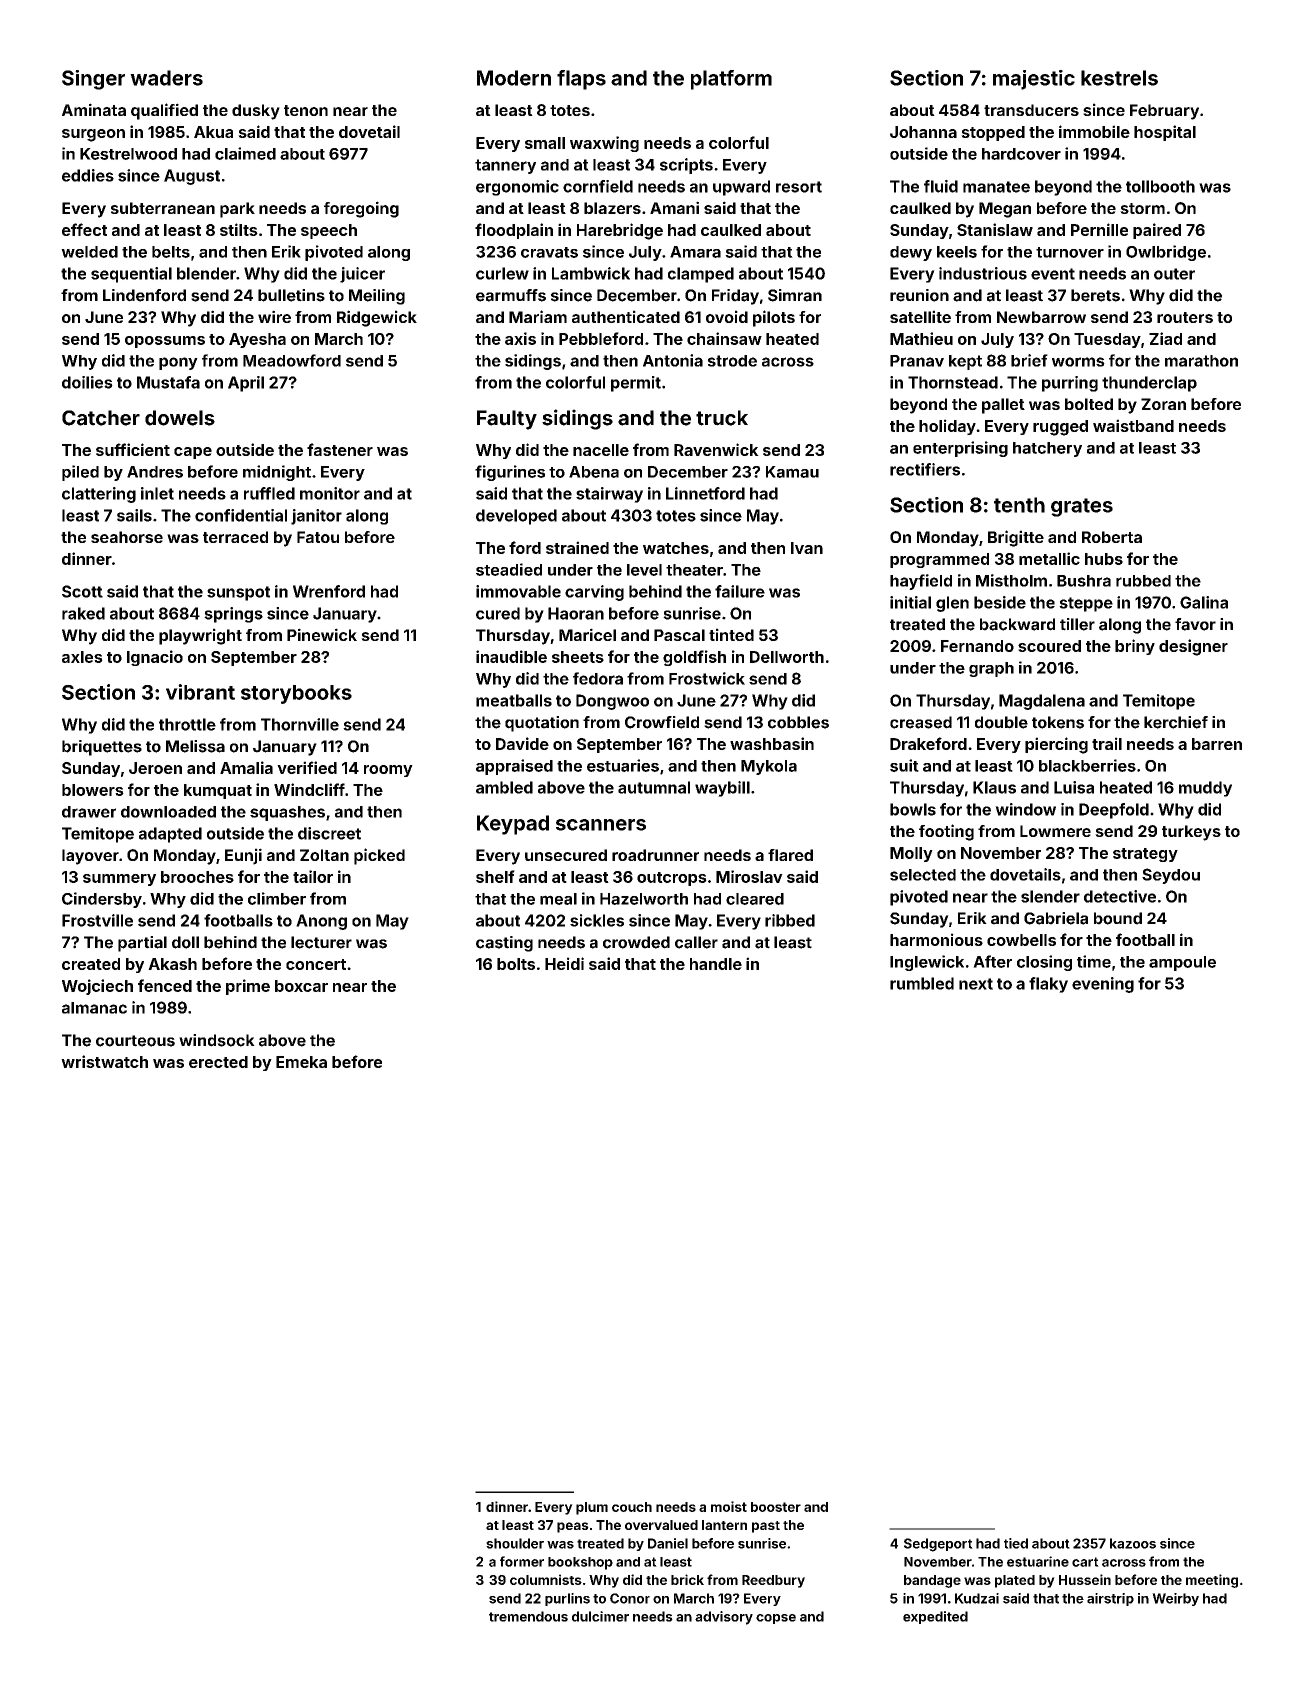 The height and width of the screenshot is (1691, 1307). Describe the element at coordinates (1048, 985) in the screenshot. I see `flaky` at that location.
